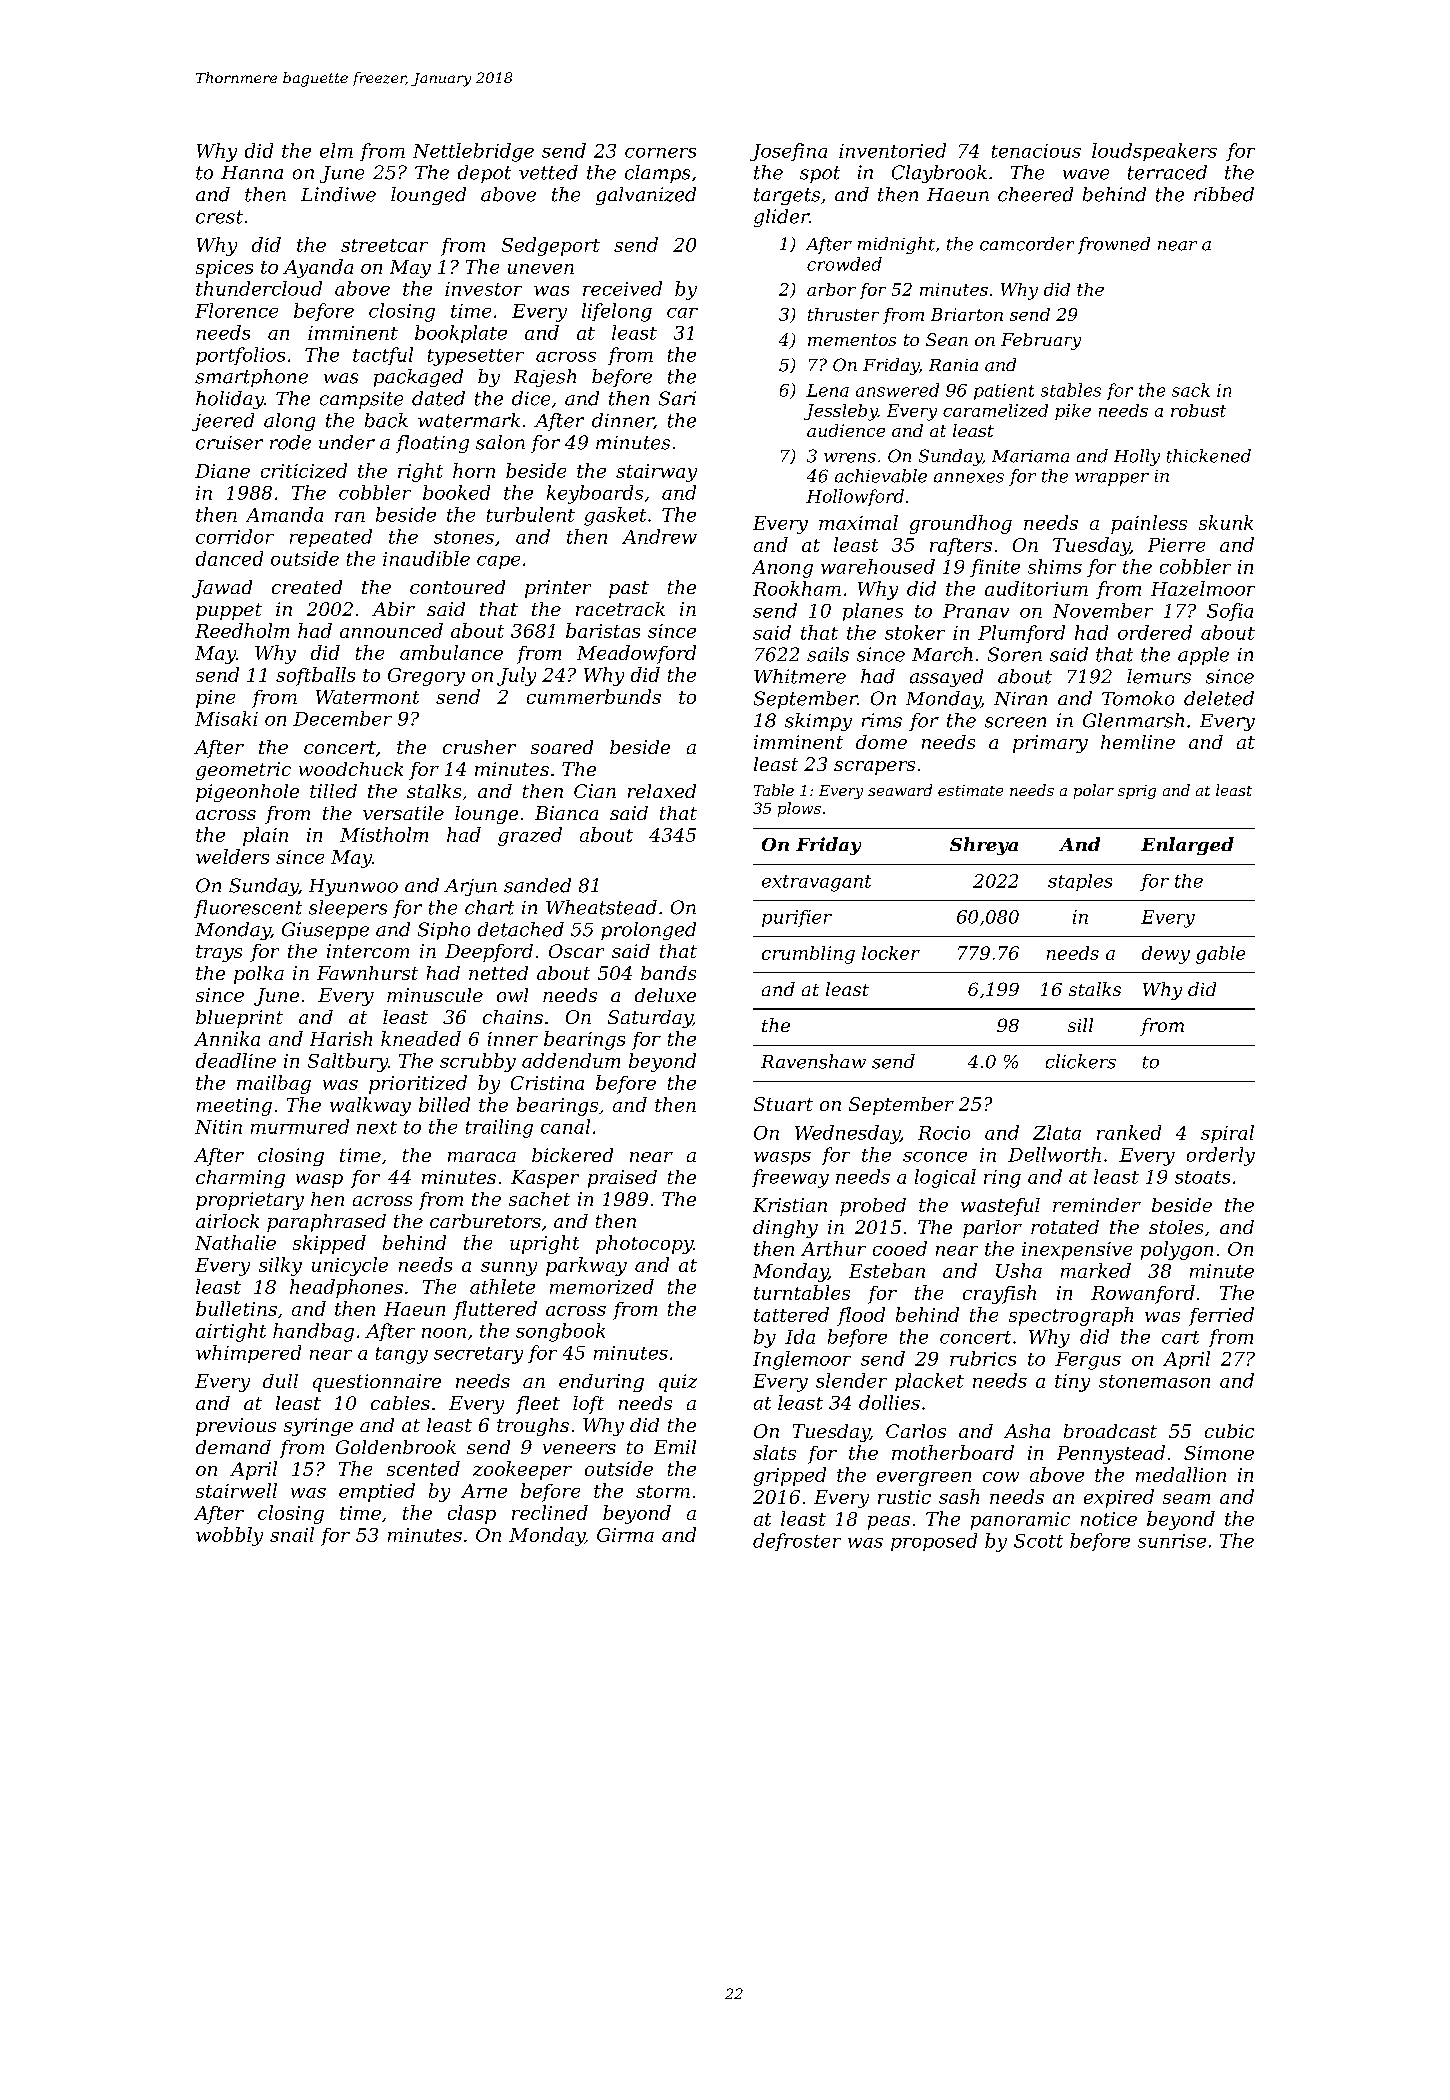 The image size is (1450, 2100). What do you see at coordinates (1166, 955) in the image?
I see `dewy` at bounding box center [1166, 955].
